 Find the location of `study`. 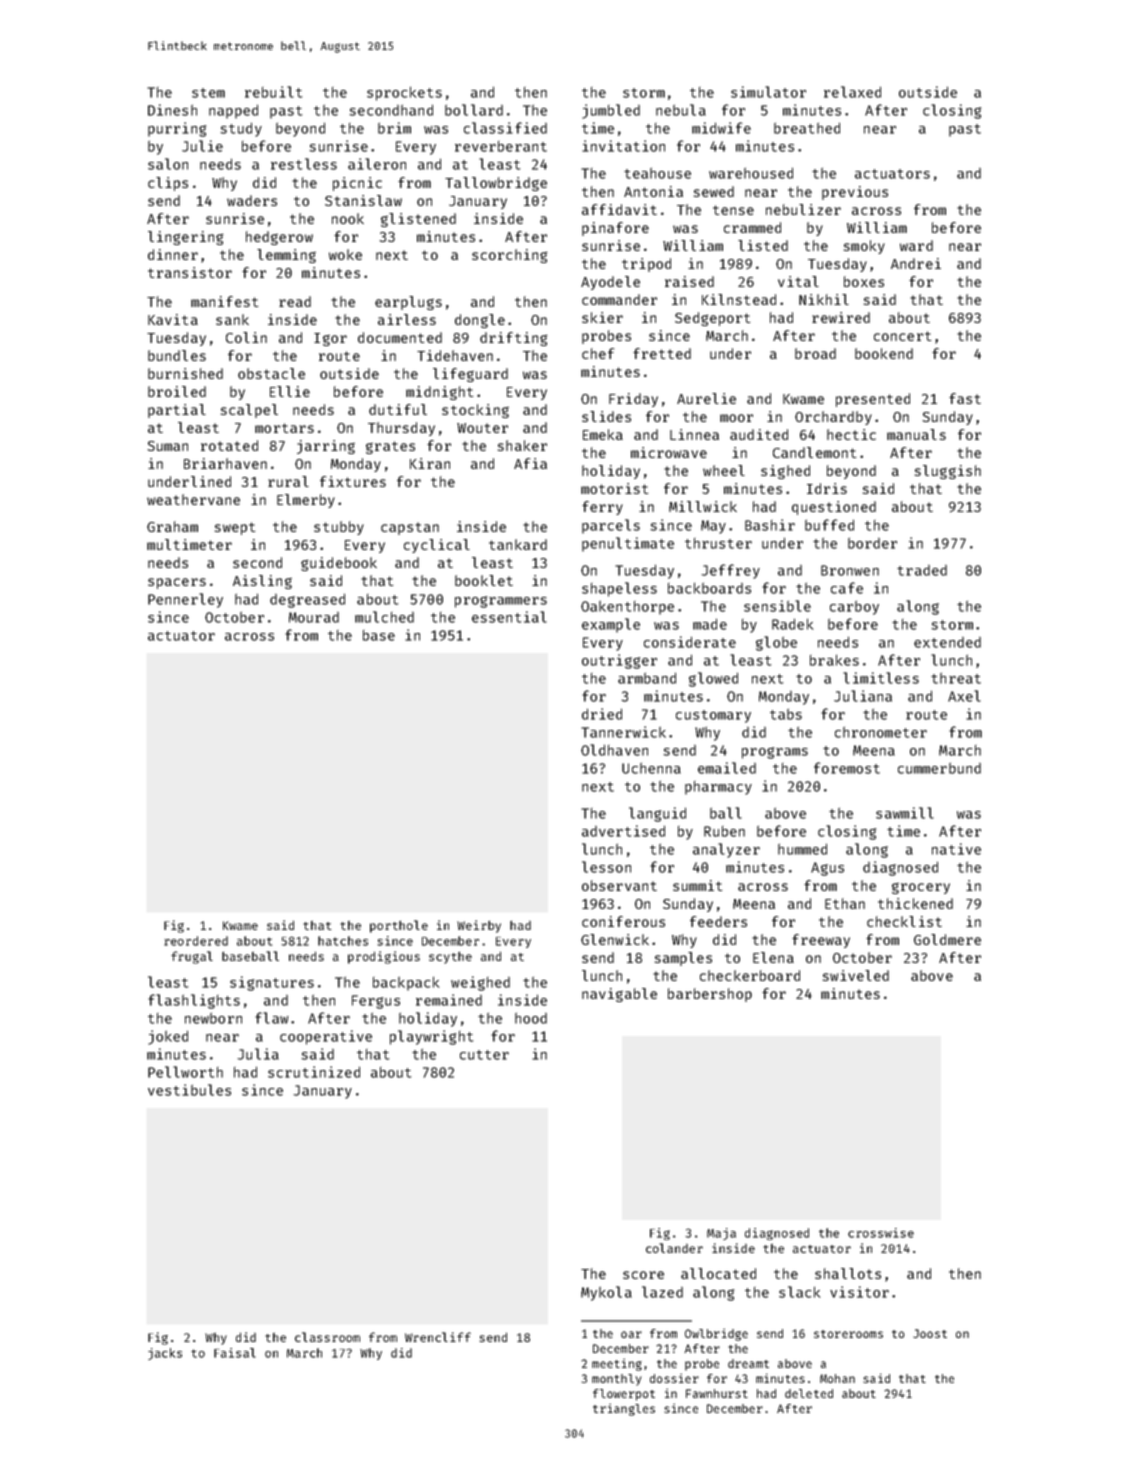

study is located at coordinates (241, 130).
